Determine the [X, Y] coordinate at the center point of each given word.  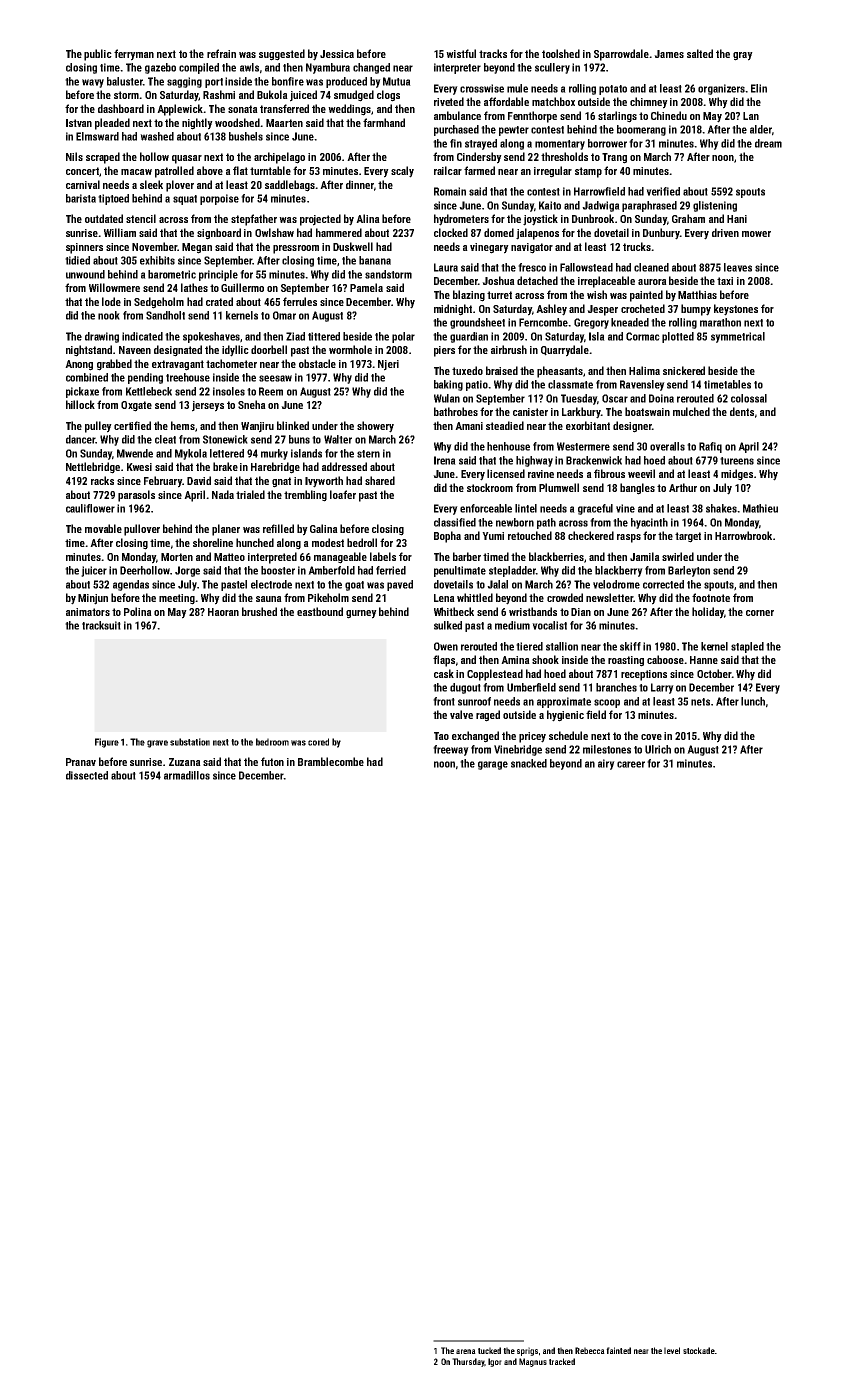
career [631, 764]
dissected [87, 775]
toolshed [561, 53]
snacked [529, 763]
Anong [79, 365]
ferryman [134, 55]
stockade [699, 1350]
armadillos [187, 775]
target [688, 537]
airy [606, 764]
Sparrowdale [621, 55]
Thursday [468, 1362]
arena [466, 1351]
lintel [526, 508]
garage [493, 765]
